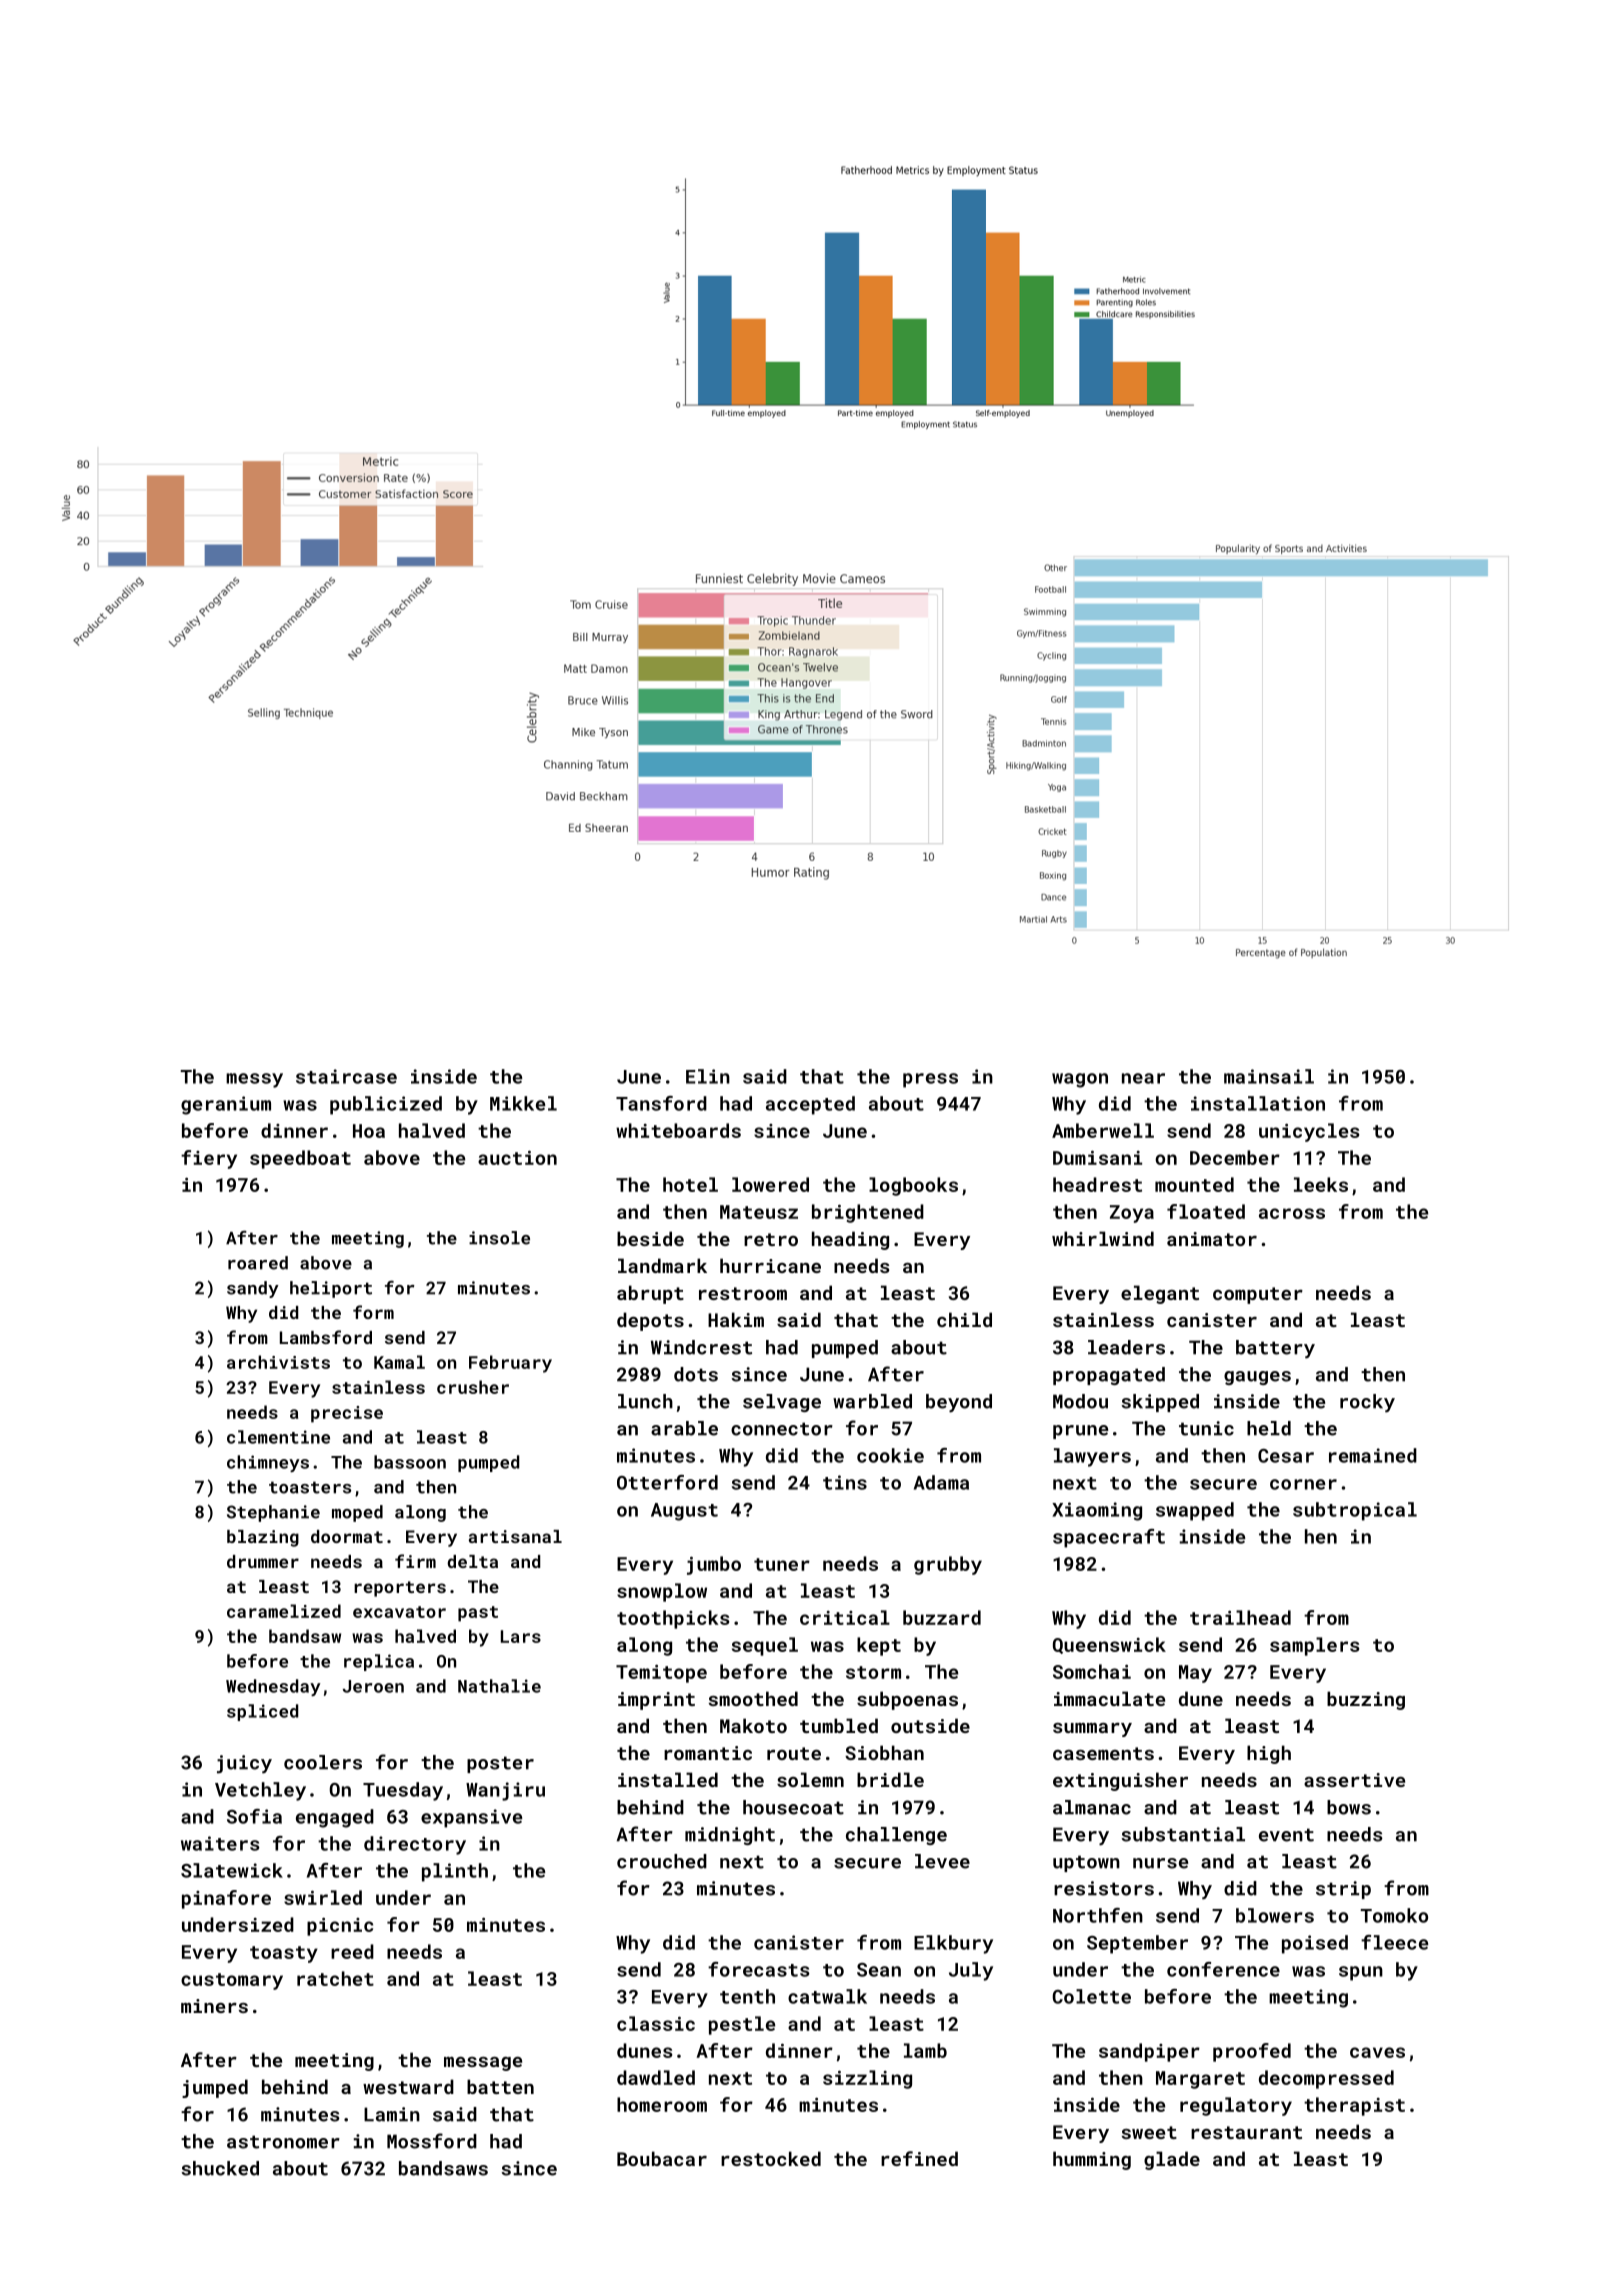 This image has width=1620, height=2292. What do you see at coordinates (661, 1674) in the image?
I see `Temitope` at bounding box center [661, 1674].
